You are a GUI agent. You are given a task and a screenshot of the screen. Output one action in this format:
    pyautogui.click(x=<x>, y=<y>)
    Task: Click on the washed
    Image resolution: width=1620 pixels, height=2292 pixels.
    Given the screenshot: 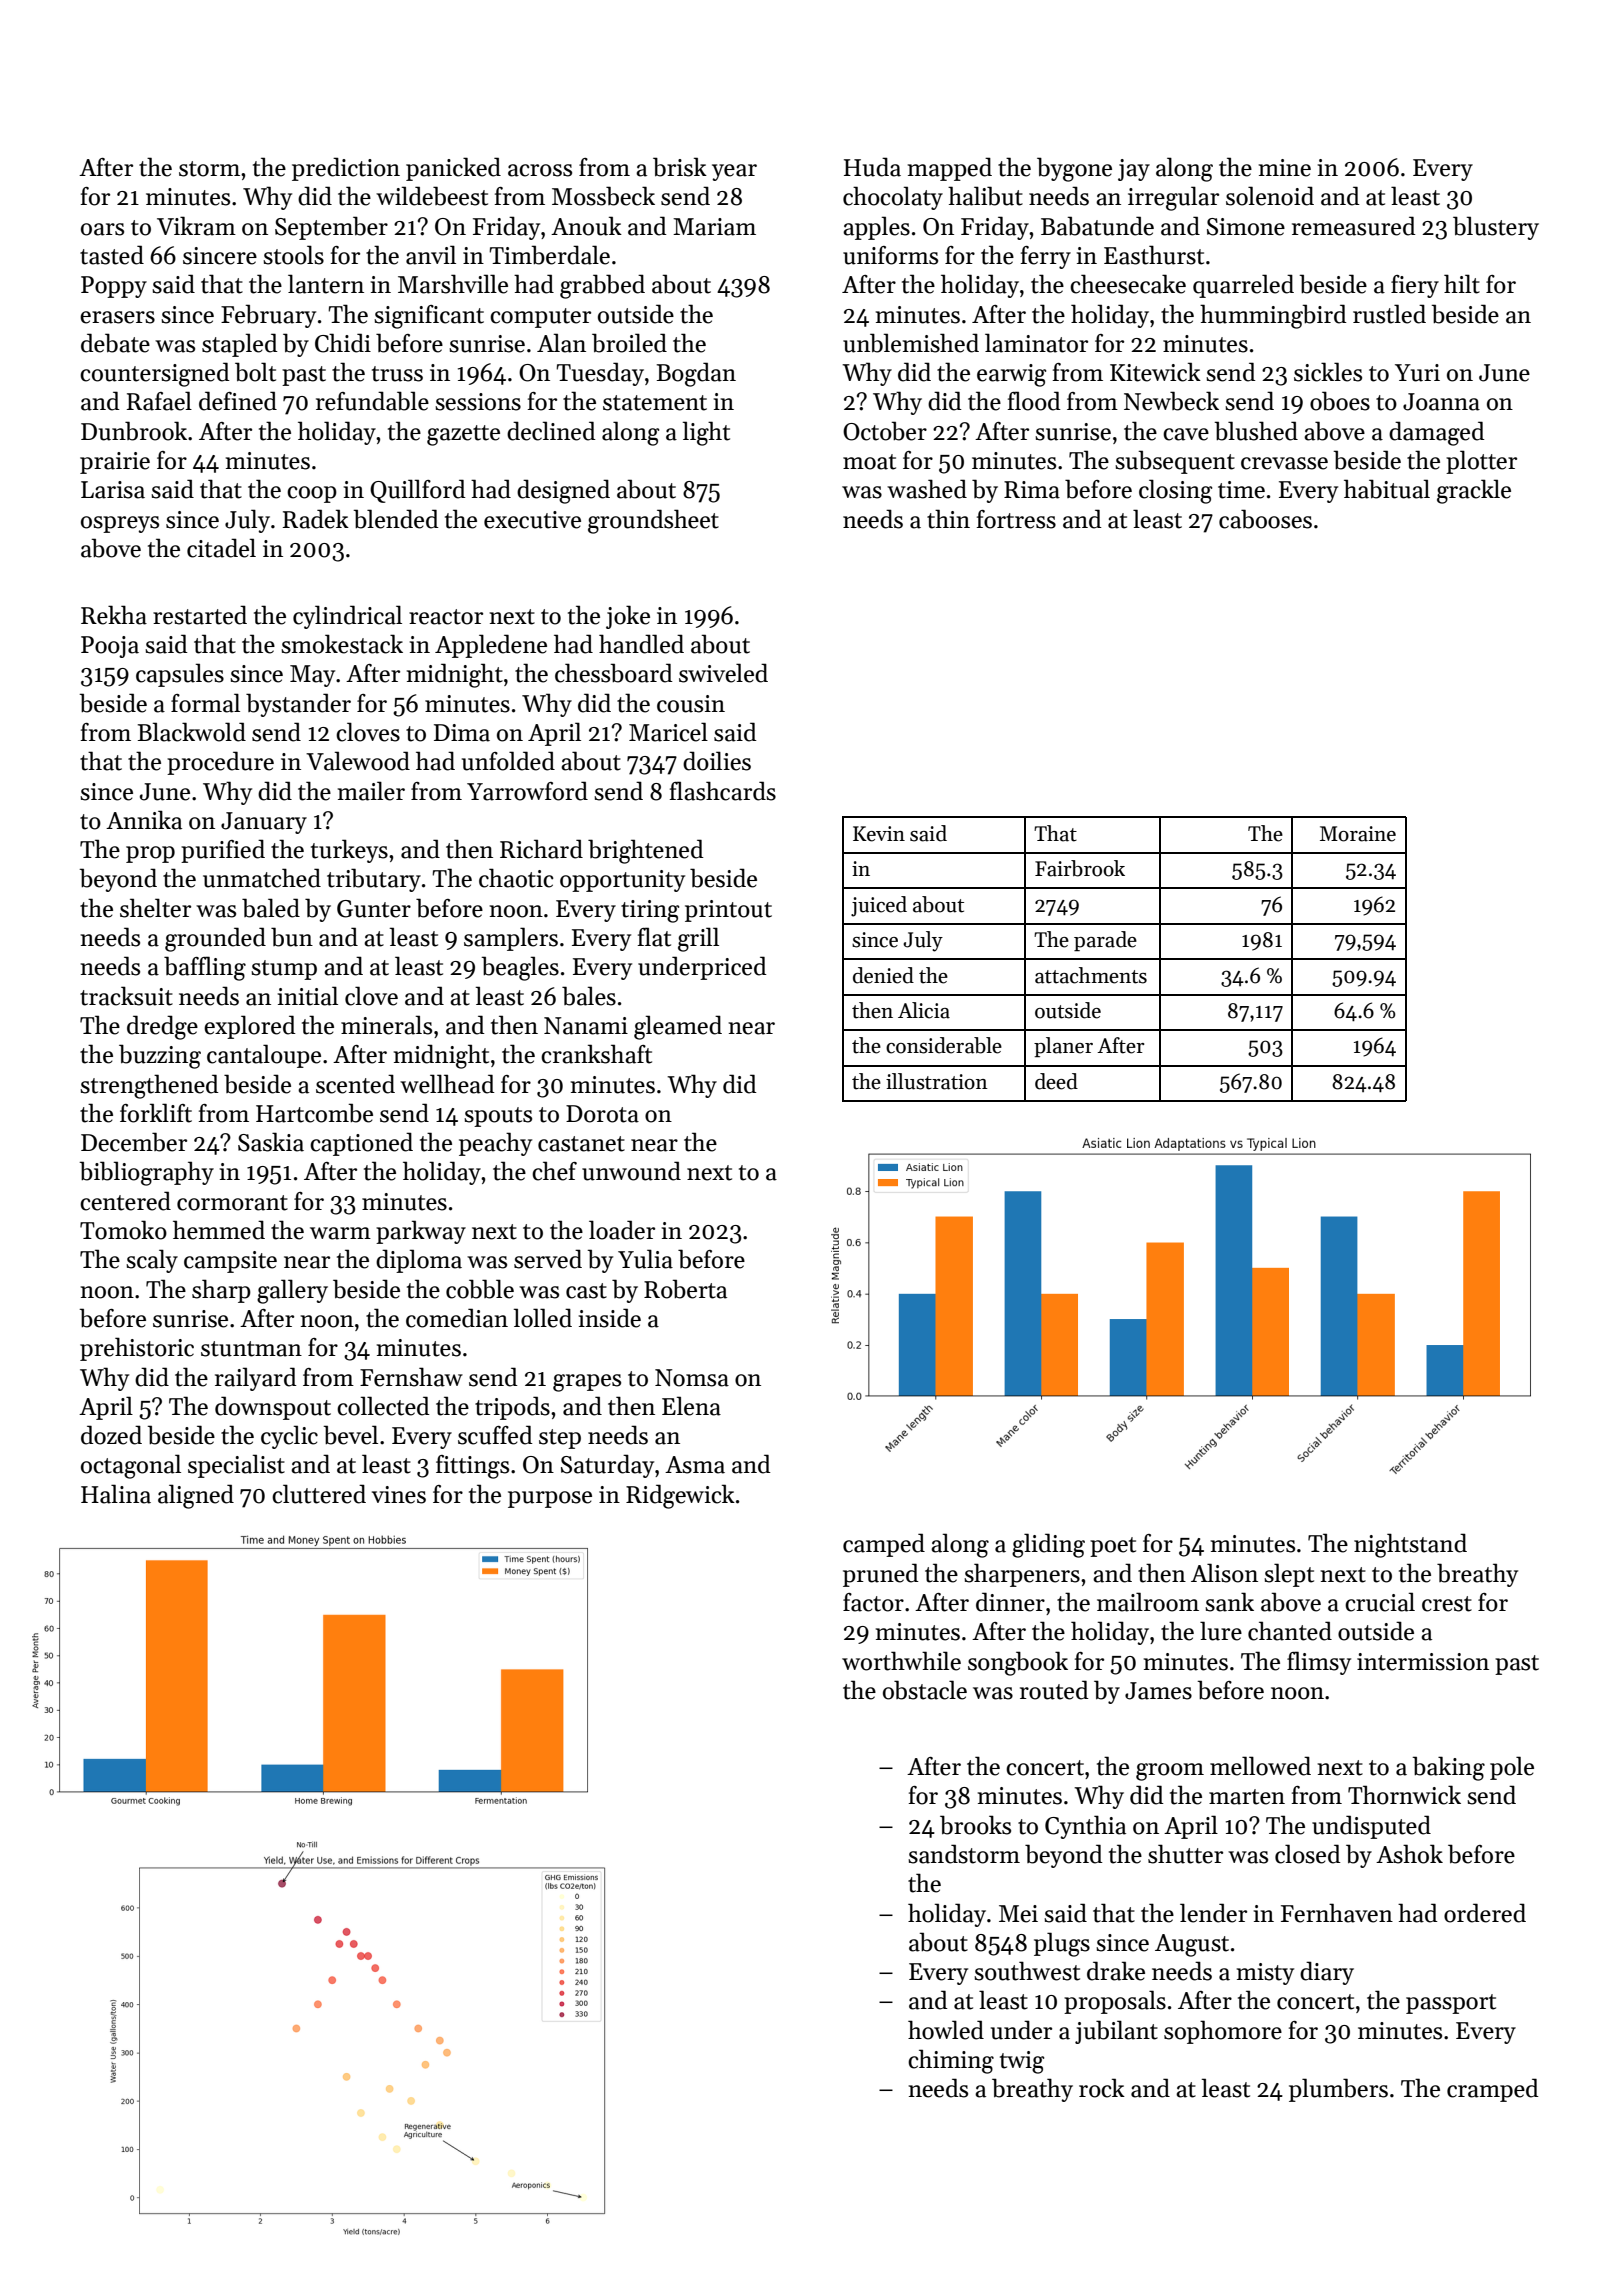 What is the action you would take?
    pyautogui.click(x=927, y=489)
